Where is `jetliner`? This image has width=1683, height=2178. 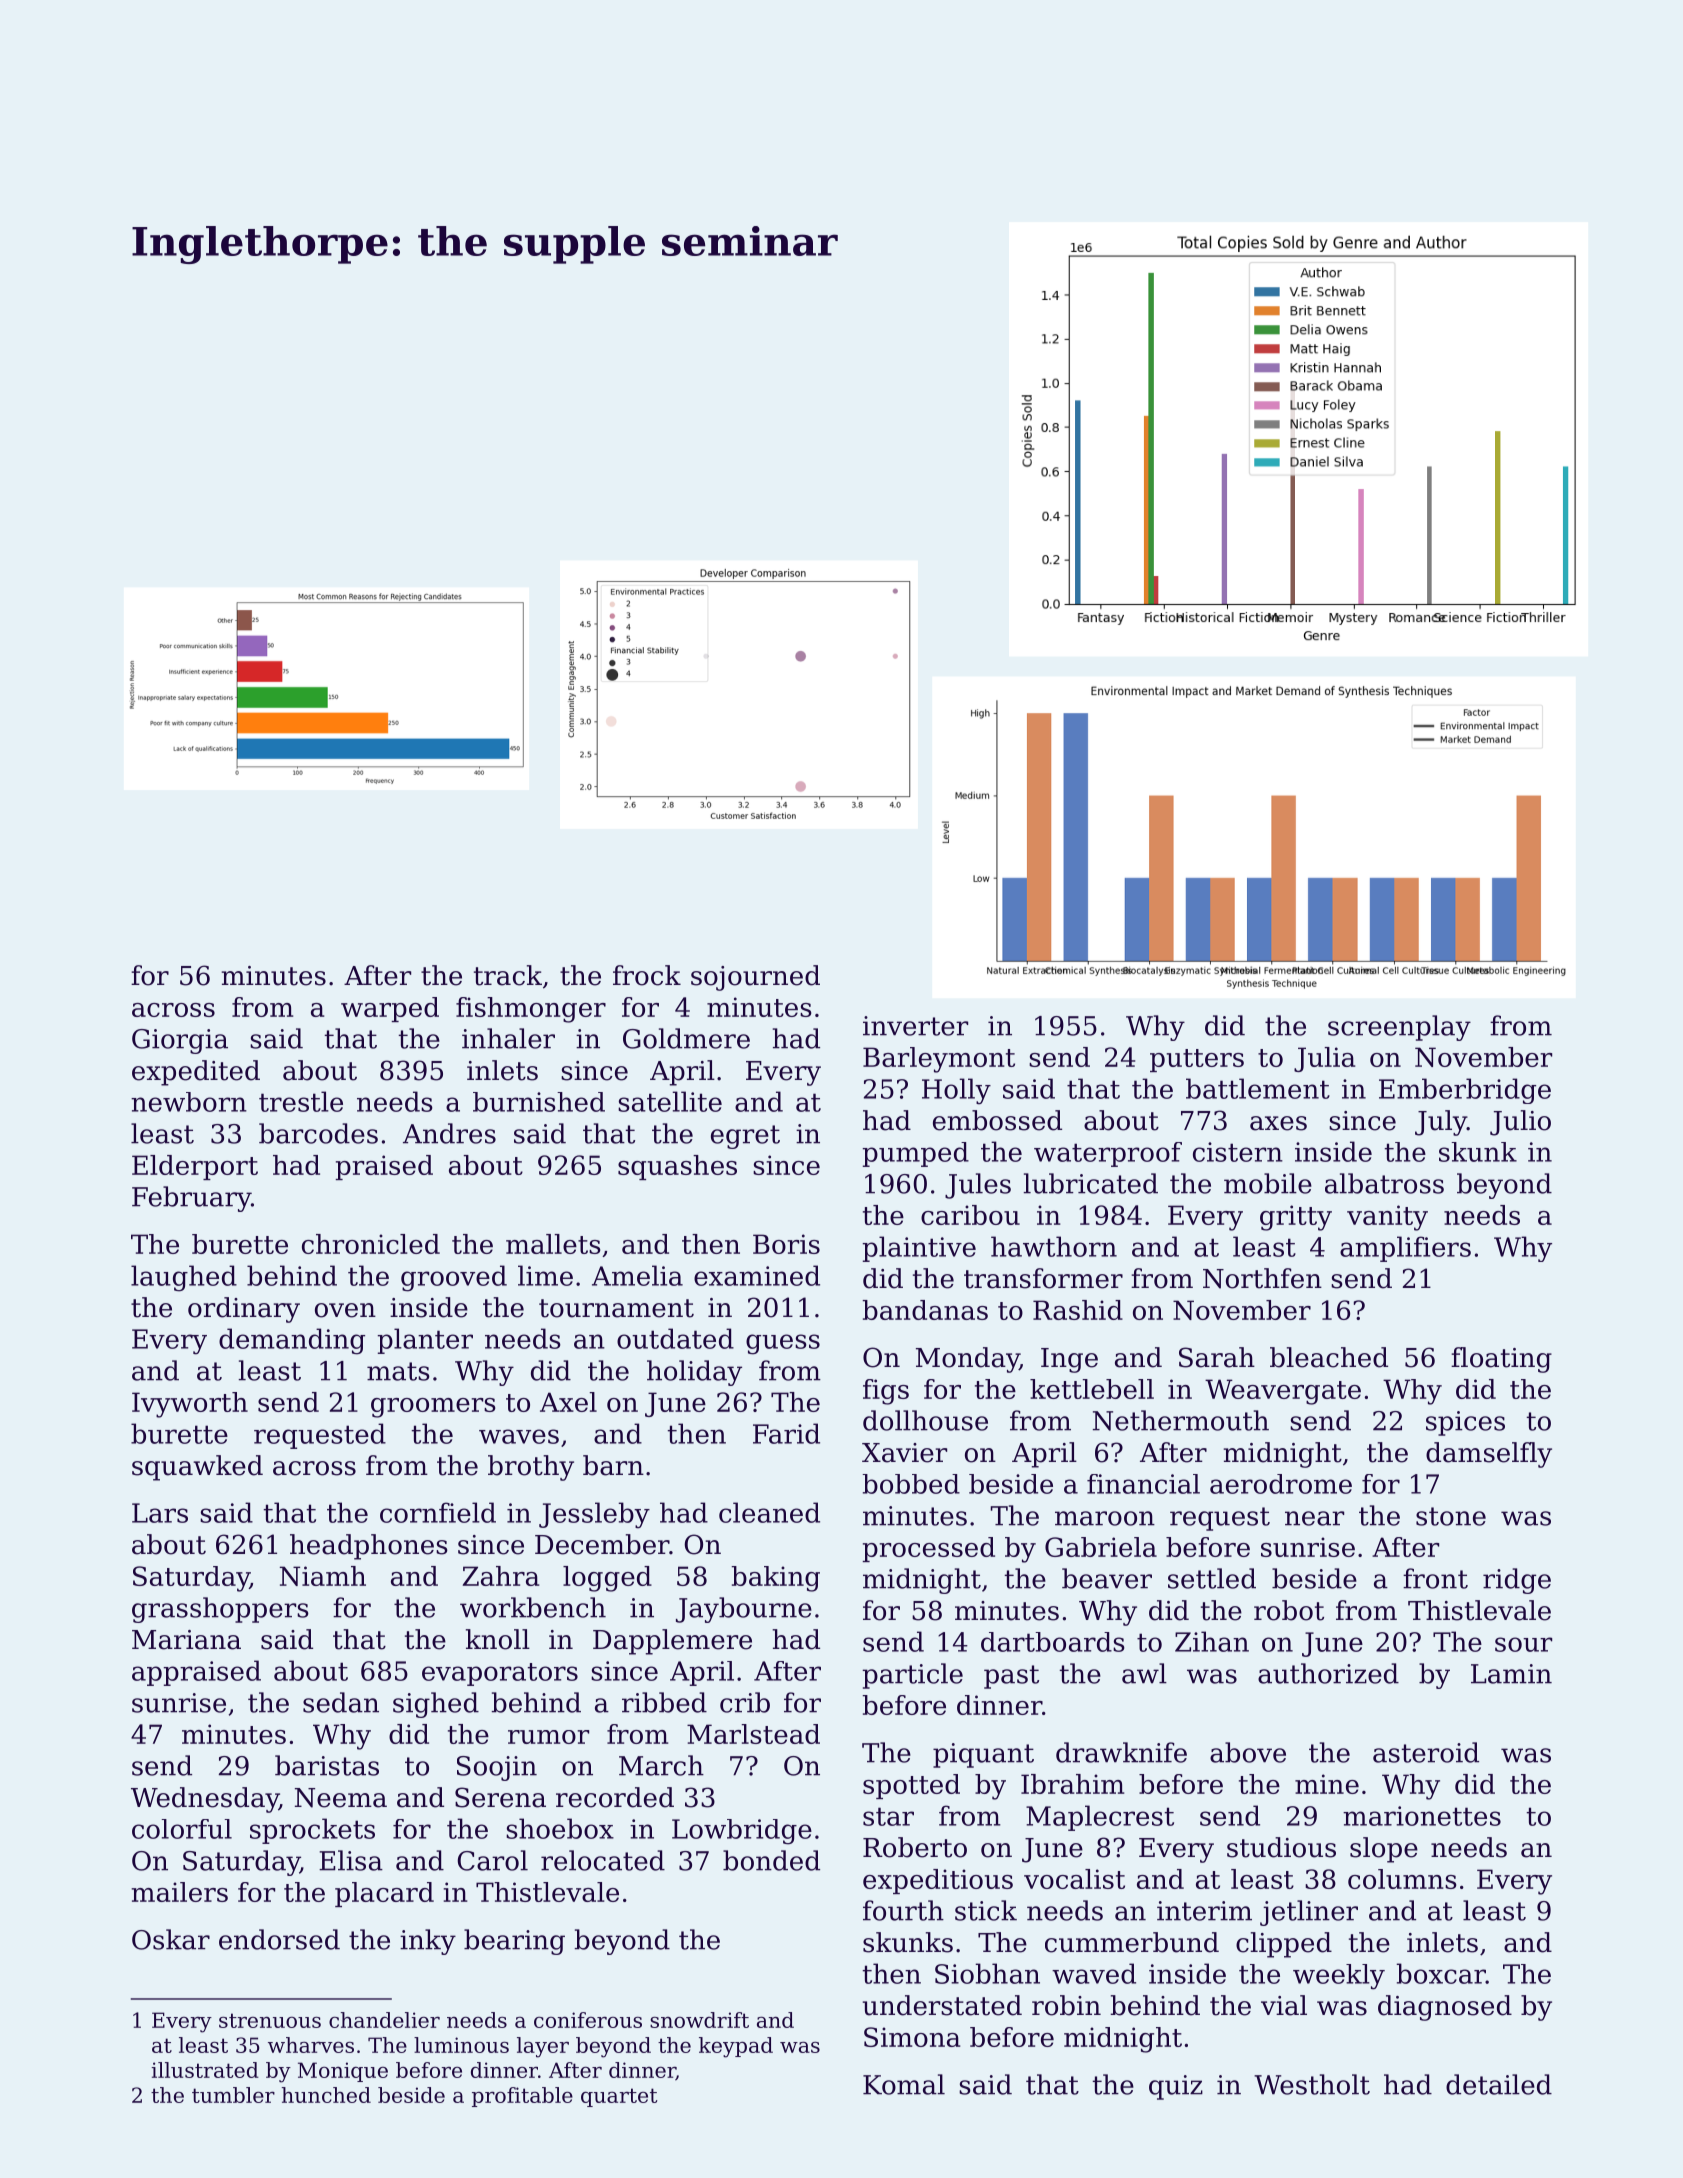
jetliner is located at coordinates (1309, 1913).
